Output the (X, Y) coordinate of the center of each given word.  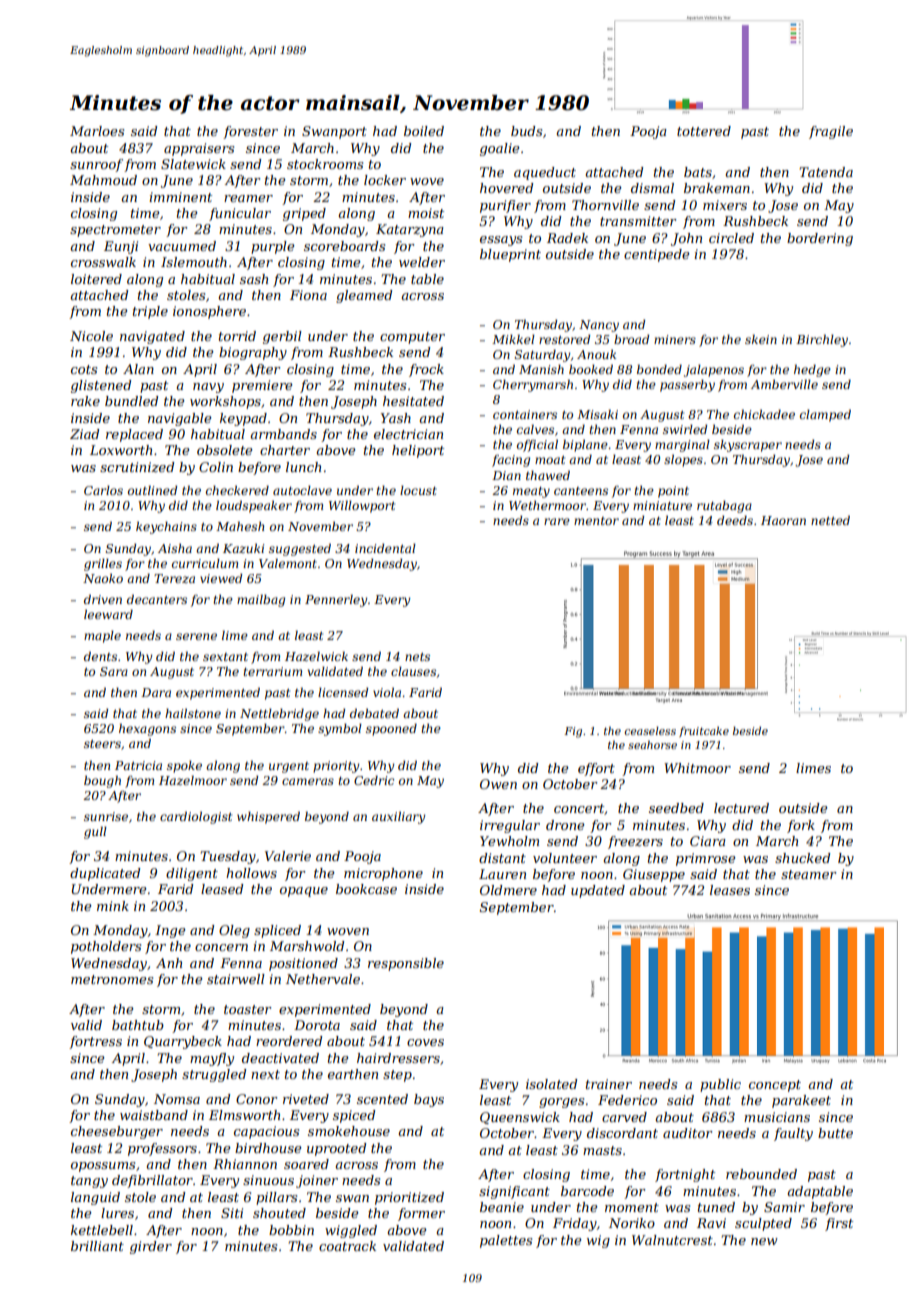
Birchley (822, 340)
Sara (114, 671)
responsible (406, 964)
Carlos (103, 490)
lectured (741, 808)
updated (598, 891)
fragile (831, 132)
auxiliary (399, 818)
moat (550, 460)
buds (526, 131)
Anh (169, 963)
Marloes (97, 131)
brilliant (97, 1246)
